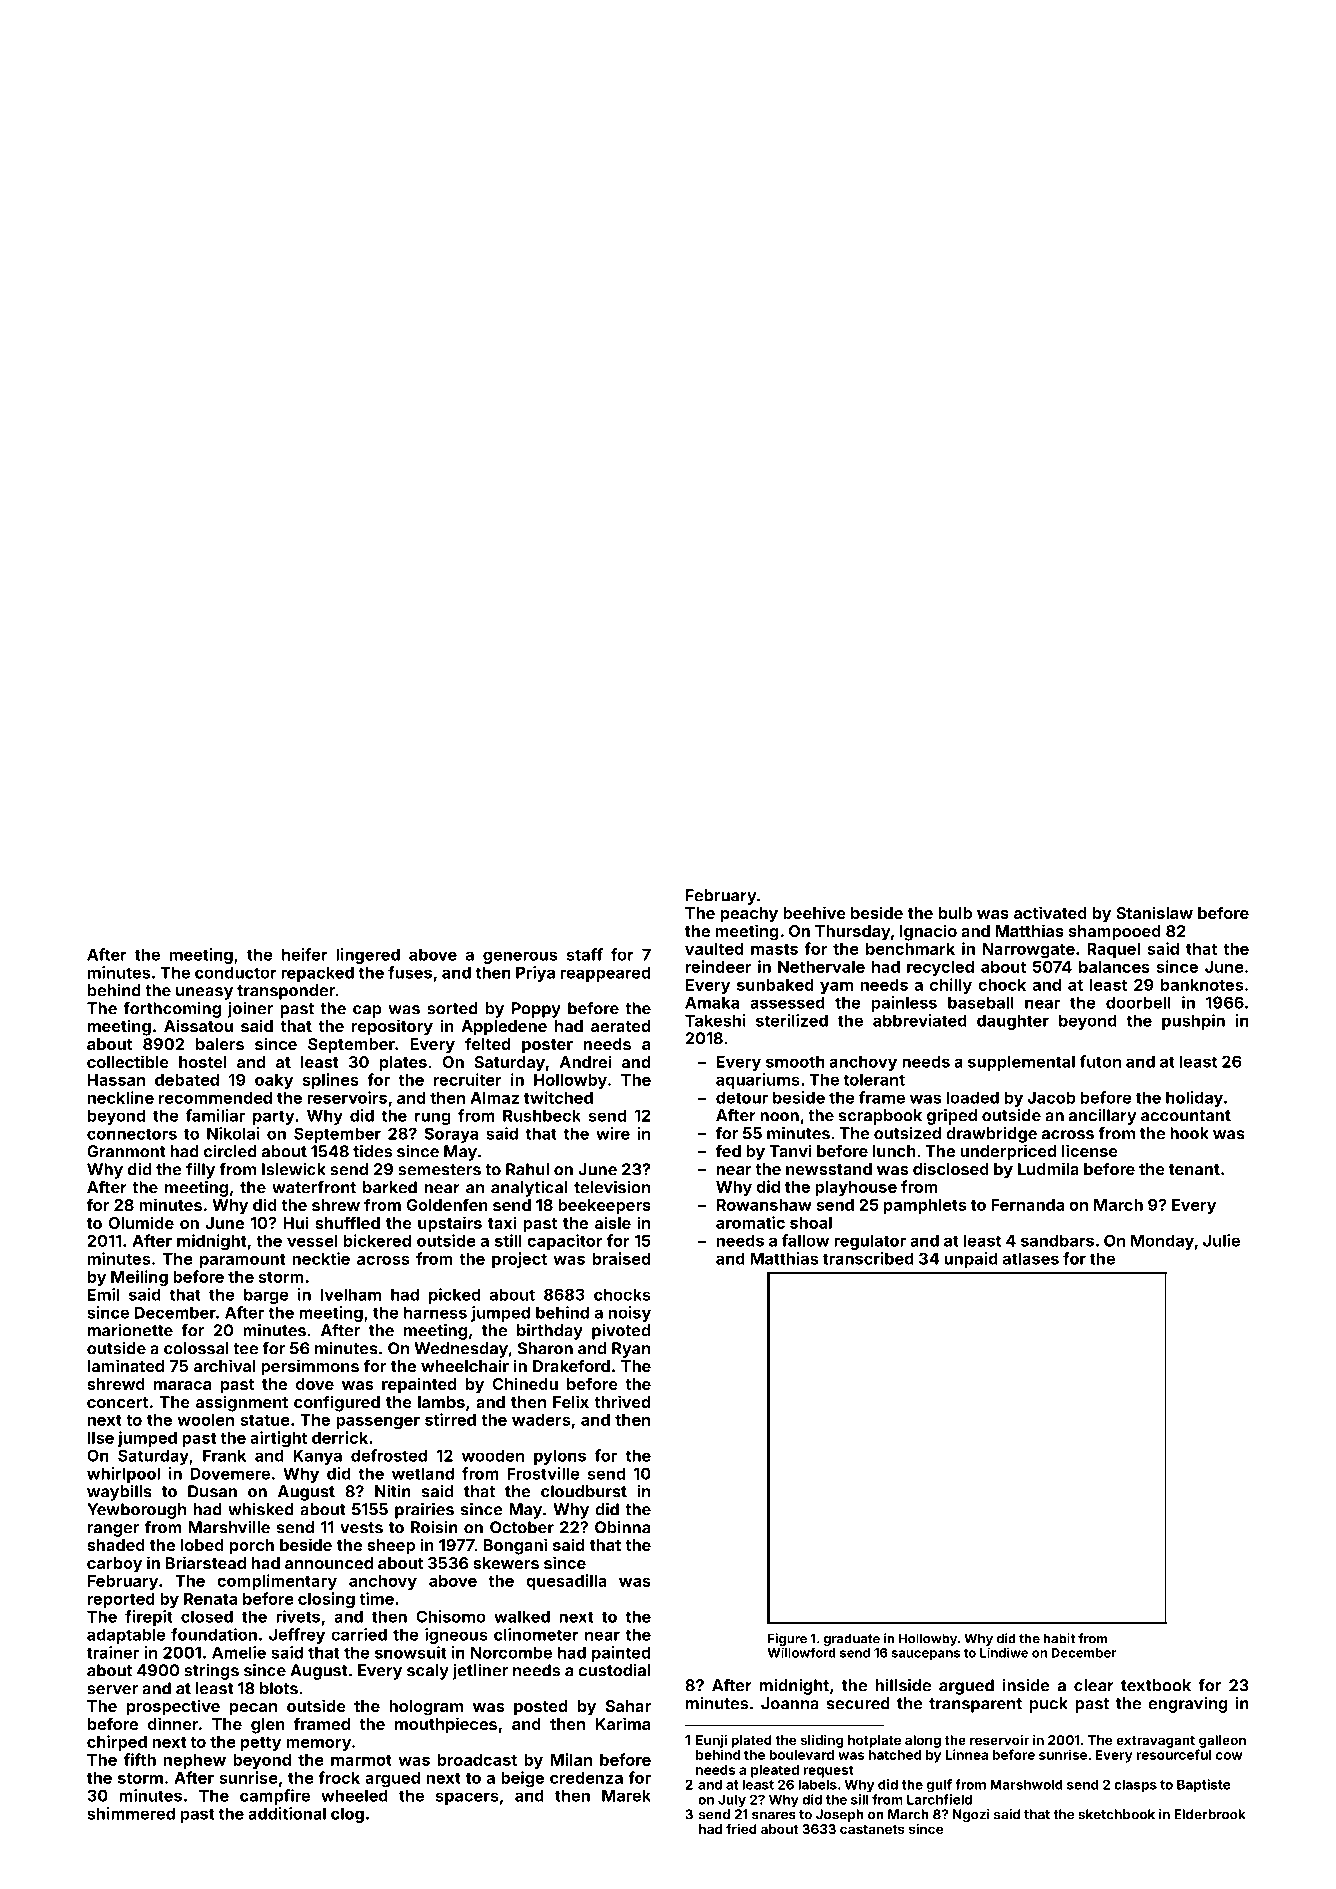  Describe the element at coordinates (774, 1816) in the screenshot. I see `snares` at that location.
